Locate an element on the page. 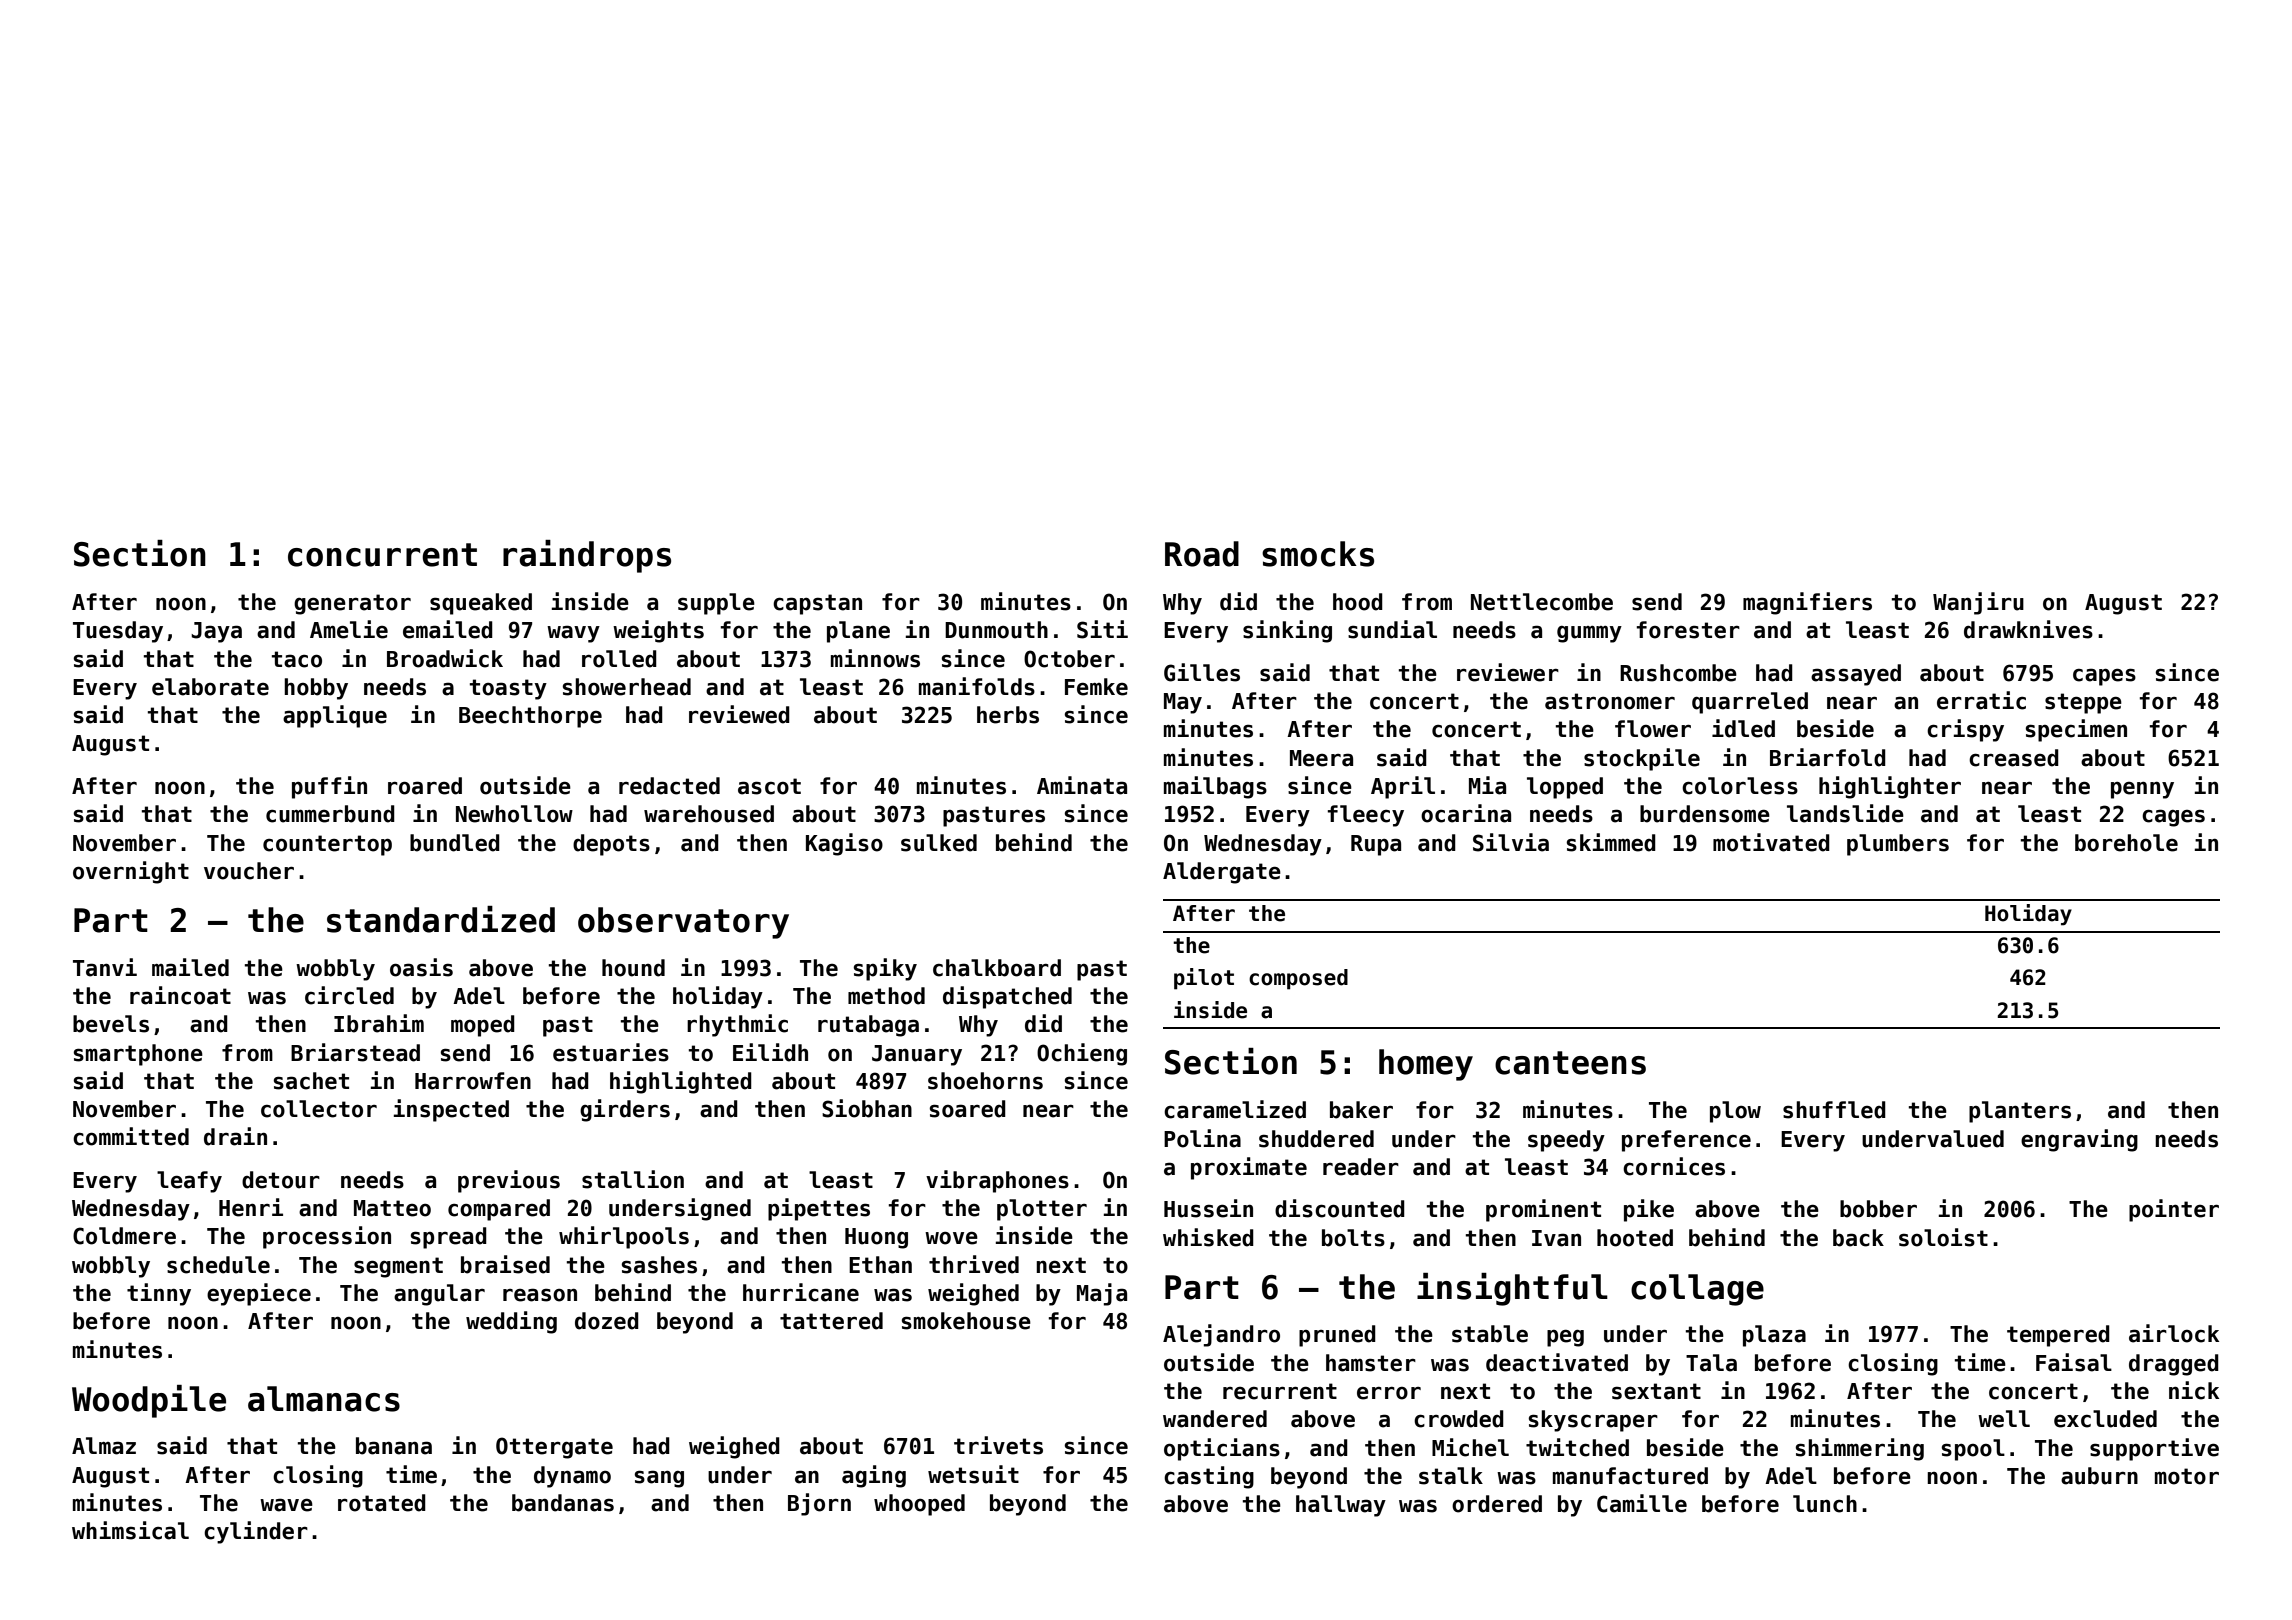 This document has width=2292, height=1620. cylinder is located at coordinates (256, 1532).
